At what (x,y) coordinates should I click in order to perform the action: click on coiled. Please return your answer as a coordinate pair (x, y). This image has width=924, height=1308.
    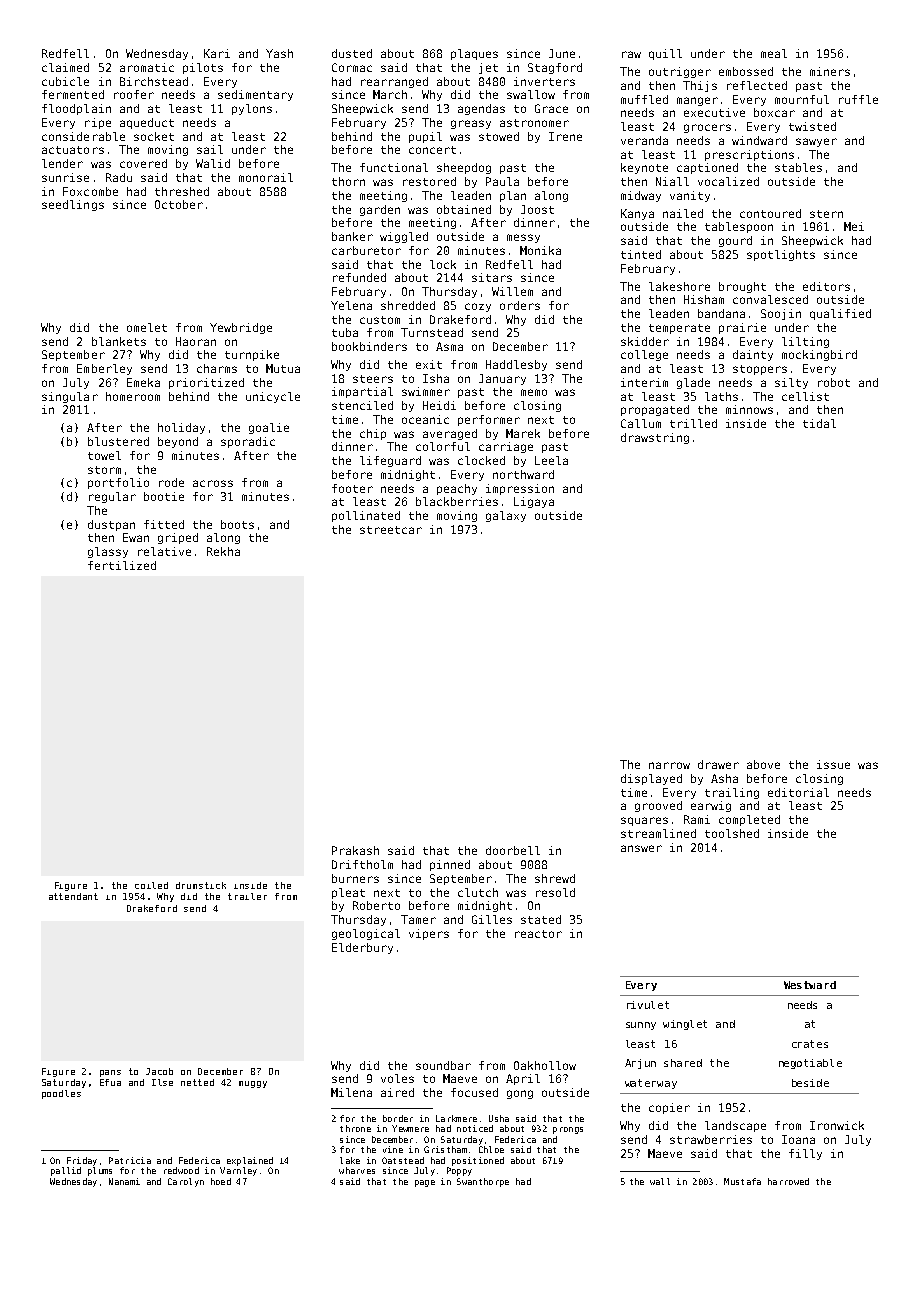
    Looking at the image, I should click on (151, 885).
